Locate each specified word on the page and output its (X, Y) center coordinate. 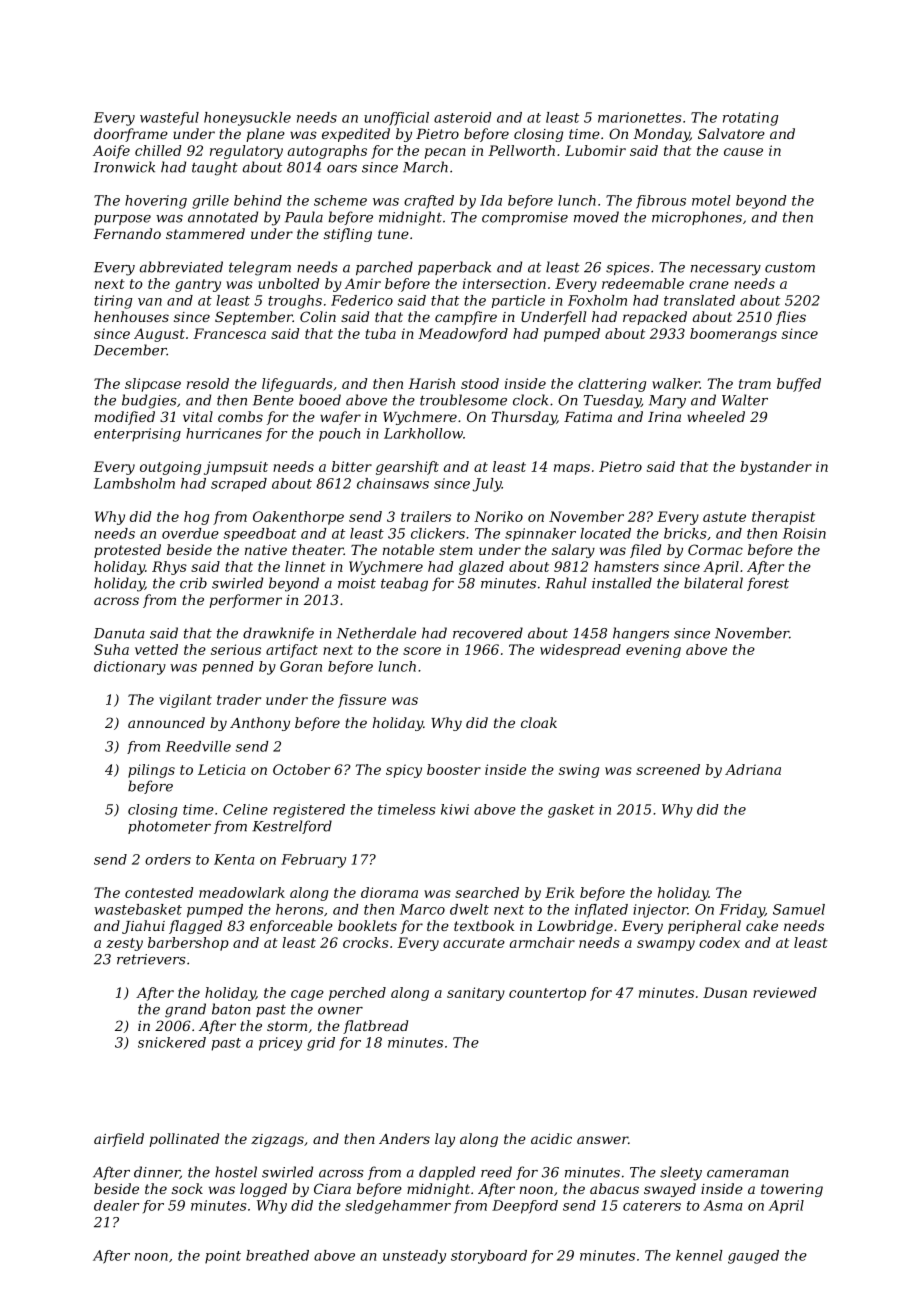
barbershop (188, 944)
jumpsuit (236, 468)
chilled (158, 150)
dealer (116, 1205)
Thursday (524, 418)
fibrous (661, 202)
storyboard (489, 1257)
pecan (445, 153)
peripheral (704, 927)
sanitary (476, 994)
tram (755, 384)
